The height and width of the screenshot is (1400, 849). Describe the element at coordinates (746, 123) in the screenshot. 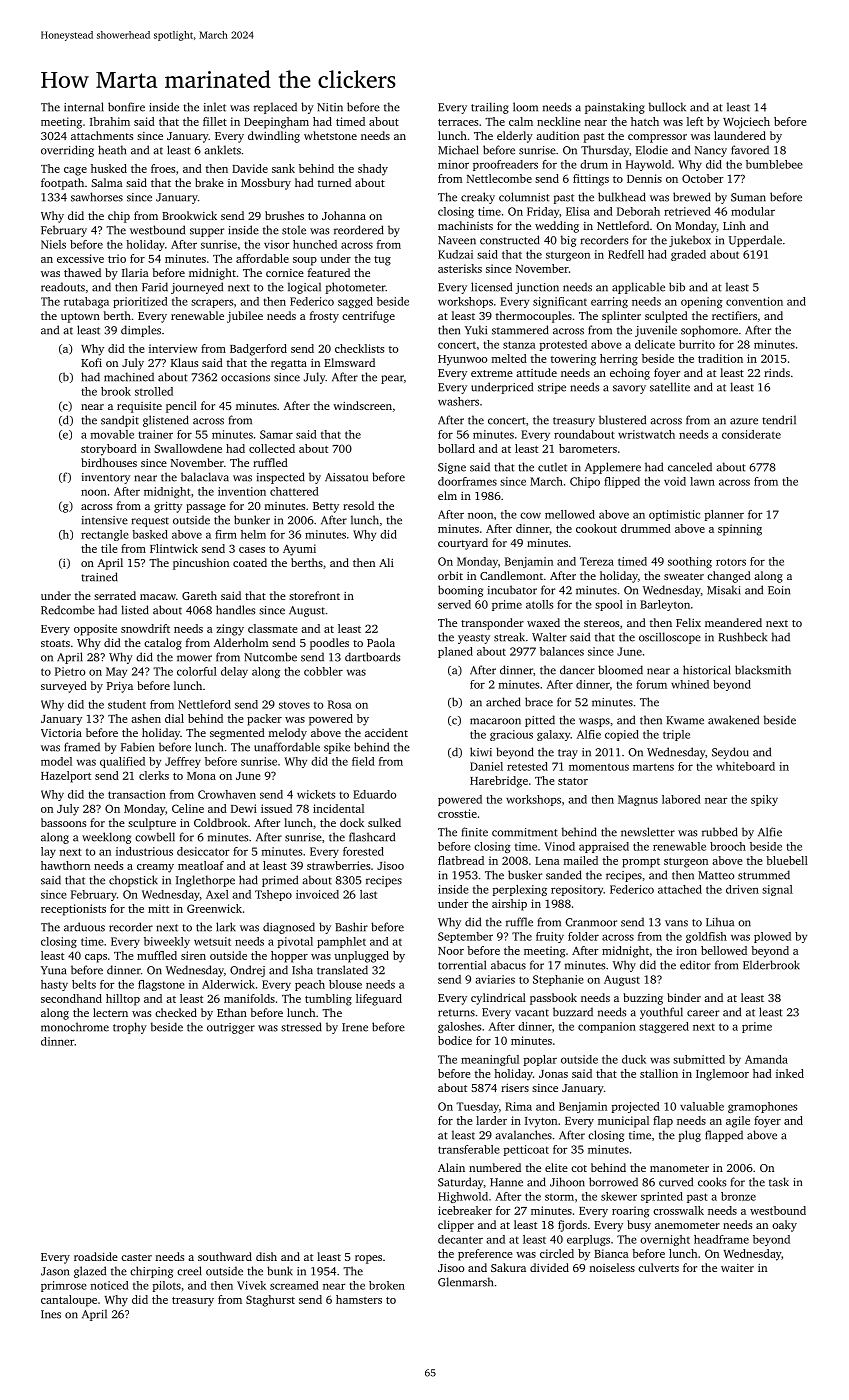

I see `Wojciech` at that location.
